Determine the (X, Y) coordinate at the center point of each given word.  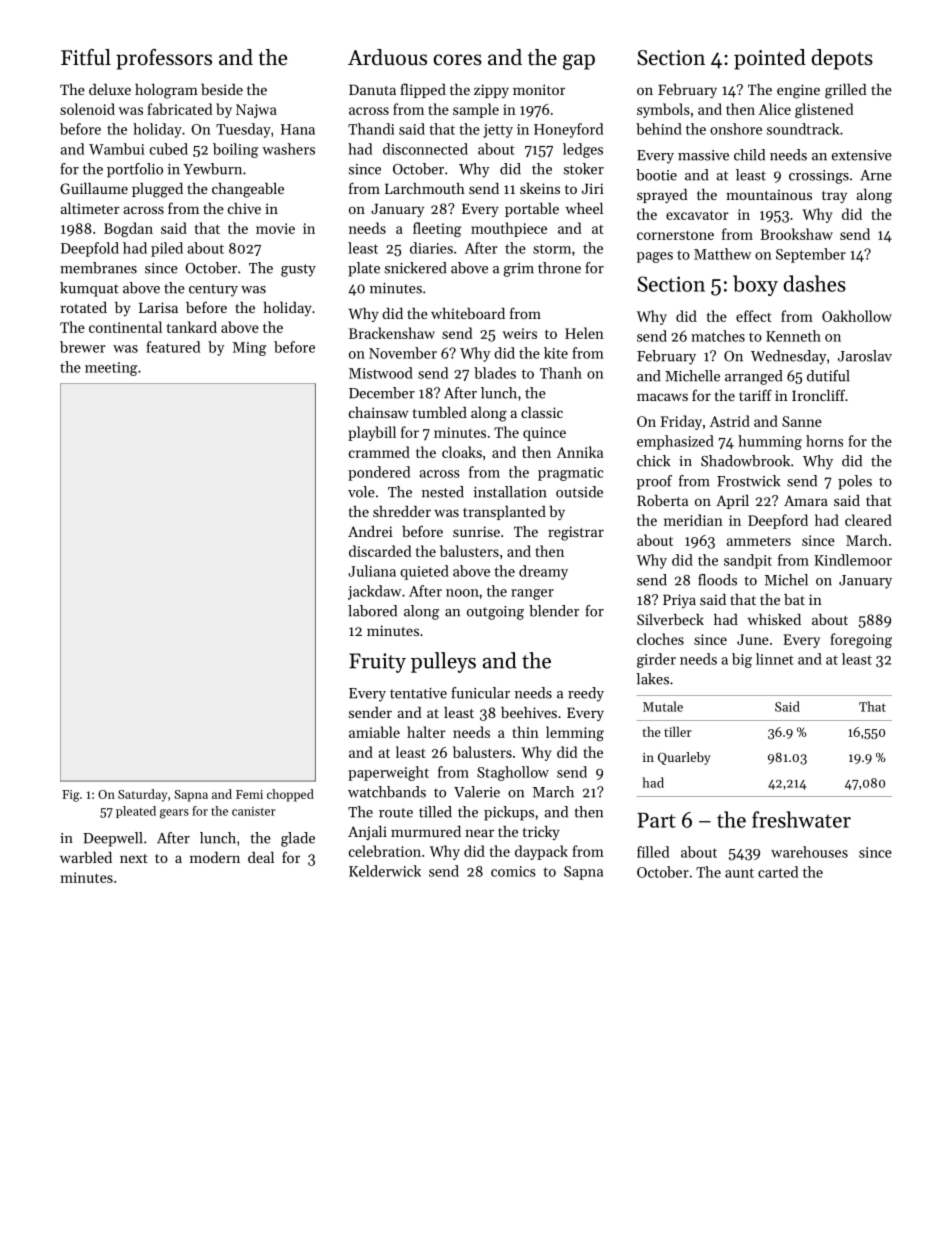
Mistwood (381, 373)
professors (164, 59)
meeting (111, 369)
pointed (770, 59)
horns (824, 441)
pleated (136, 812)
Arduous (387, 57)
